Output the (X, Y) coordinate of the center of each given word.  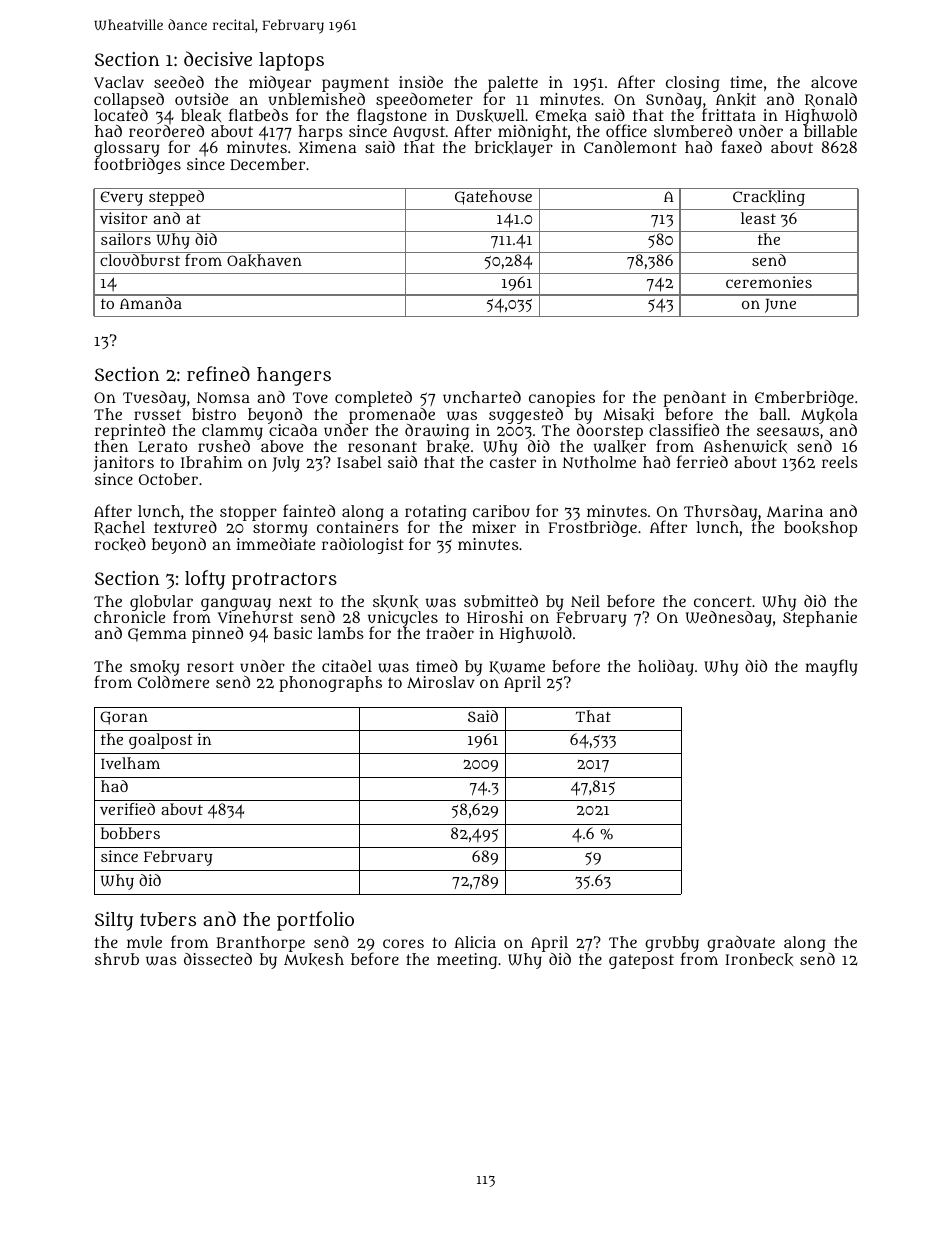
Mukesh (314, 959)
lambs (341, 633)
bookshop (820, 529)
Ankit (736, 100)
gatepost (641, 961)
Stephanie (820, 619)
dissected (218, 959)
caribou (501, 511)
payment (355, 84)
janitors (123, 464)
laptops (291, 61)
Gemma (157, 635)
